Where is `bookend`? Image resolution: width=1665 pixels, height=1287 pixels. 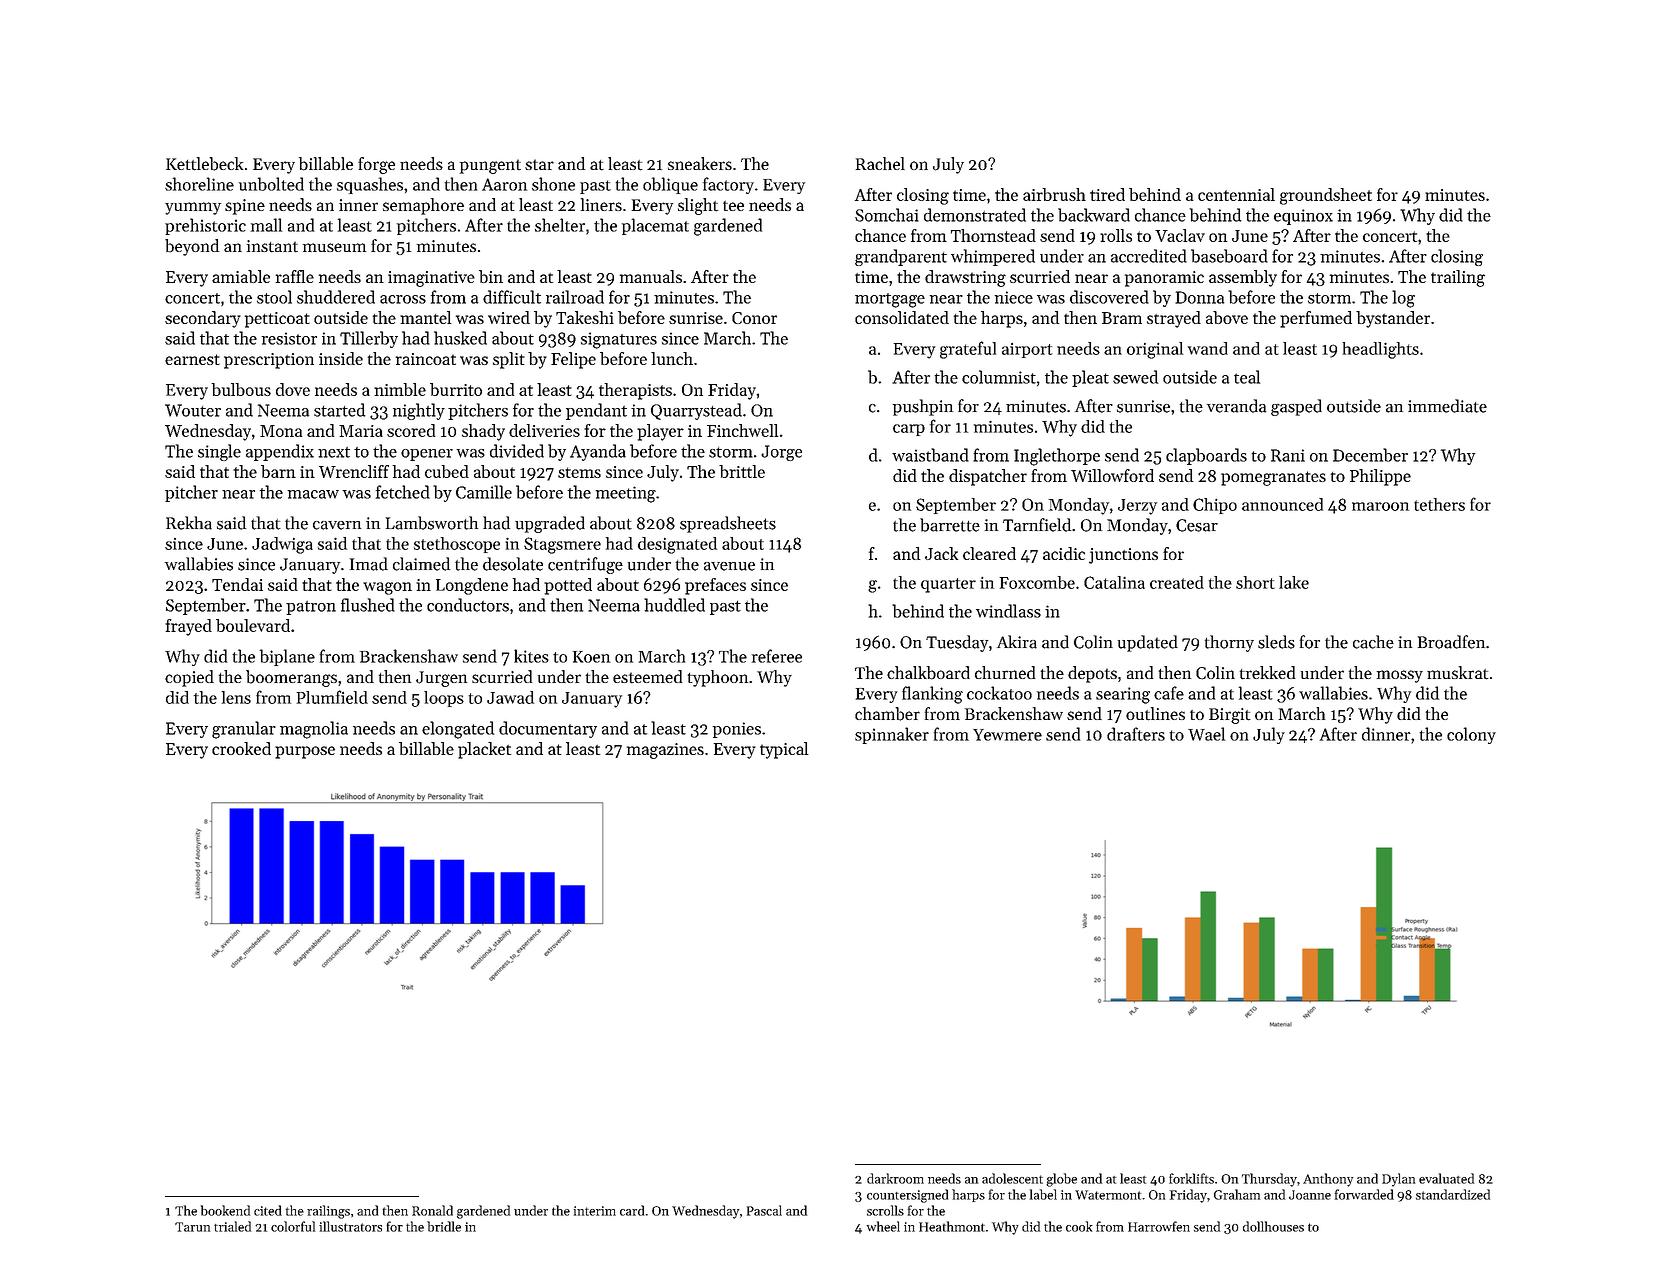
bookend is located at coordinates (225, 1210).
